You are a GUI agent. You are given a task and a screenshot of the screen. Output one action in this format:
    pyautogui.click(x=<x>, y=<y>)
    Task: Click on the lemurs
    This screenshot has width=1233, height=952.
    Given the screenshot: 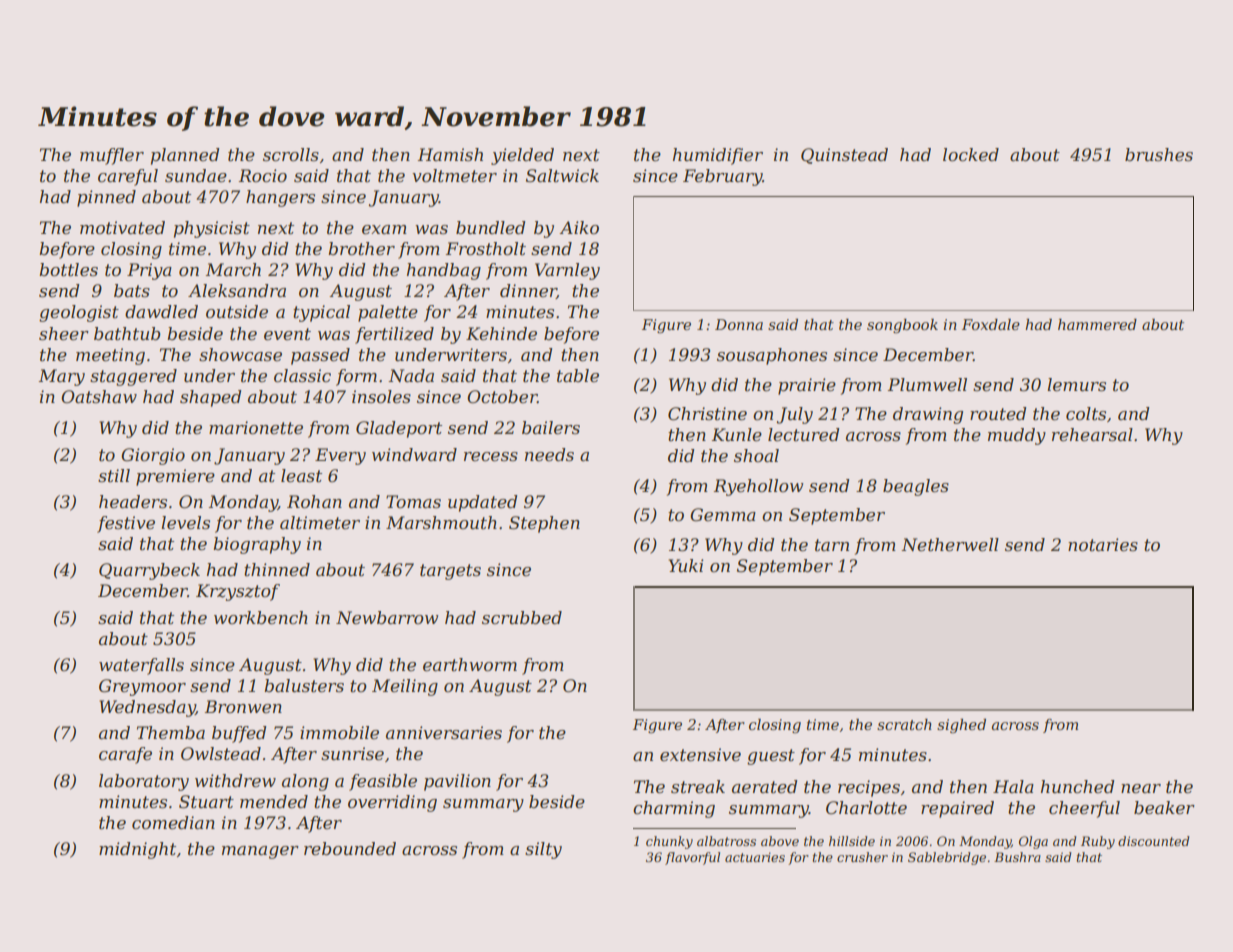 What is the action you would take?
    pyautogui.click(x=1076, y=385)
